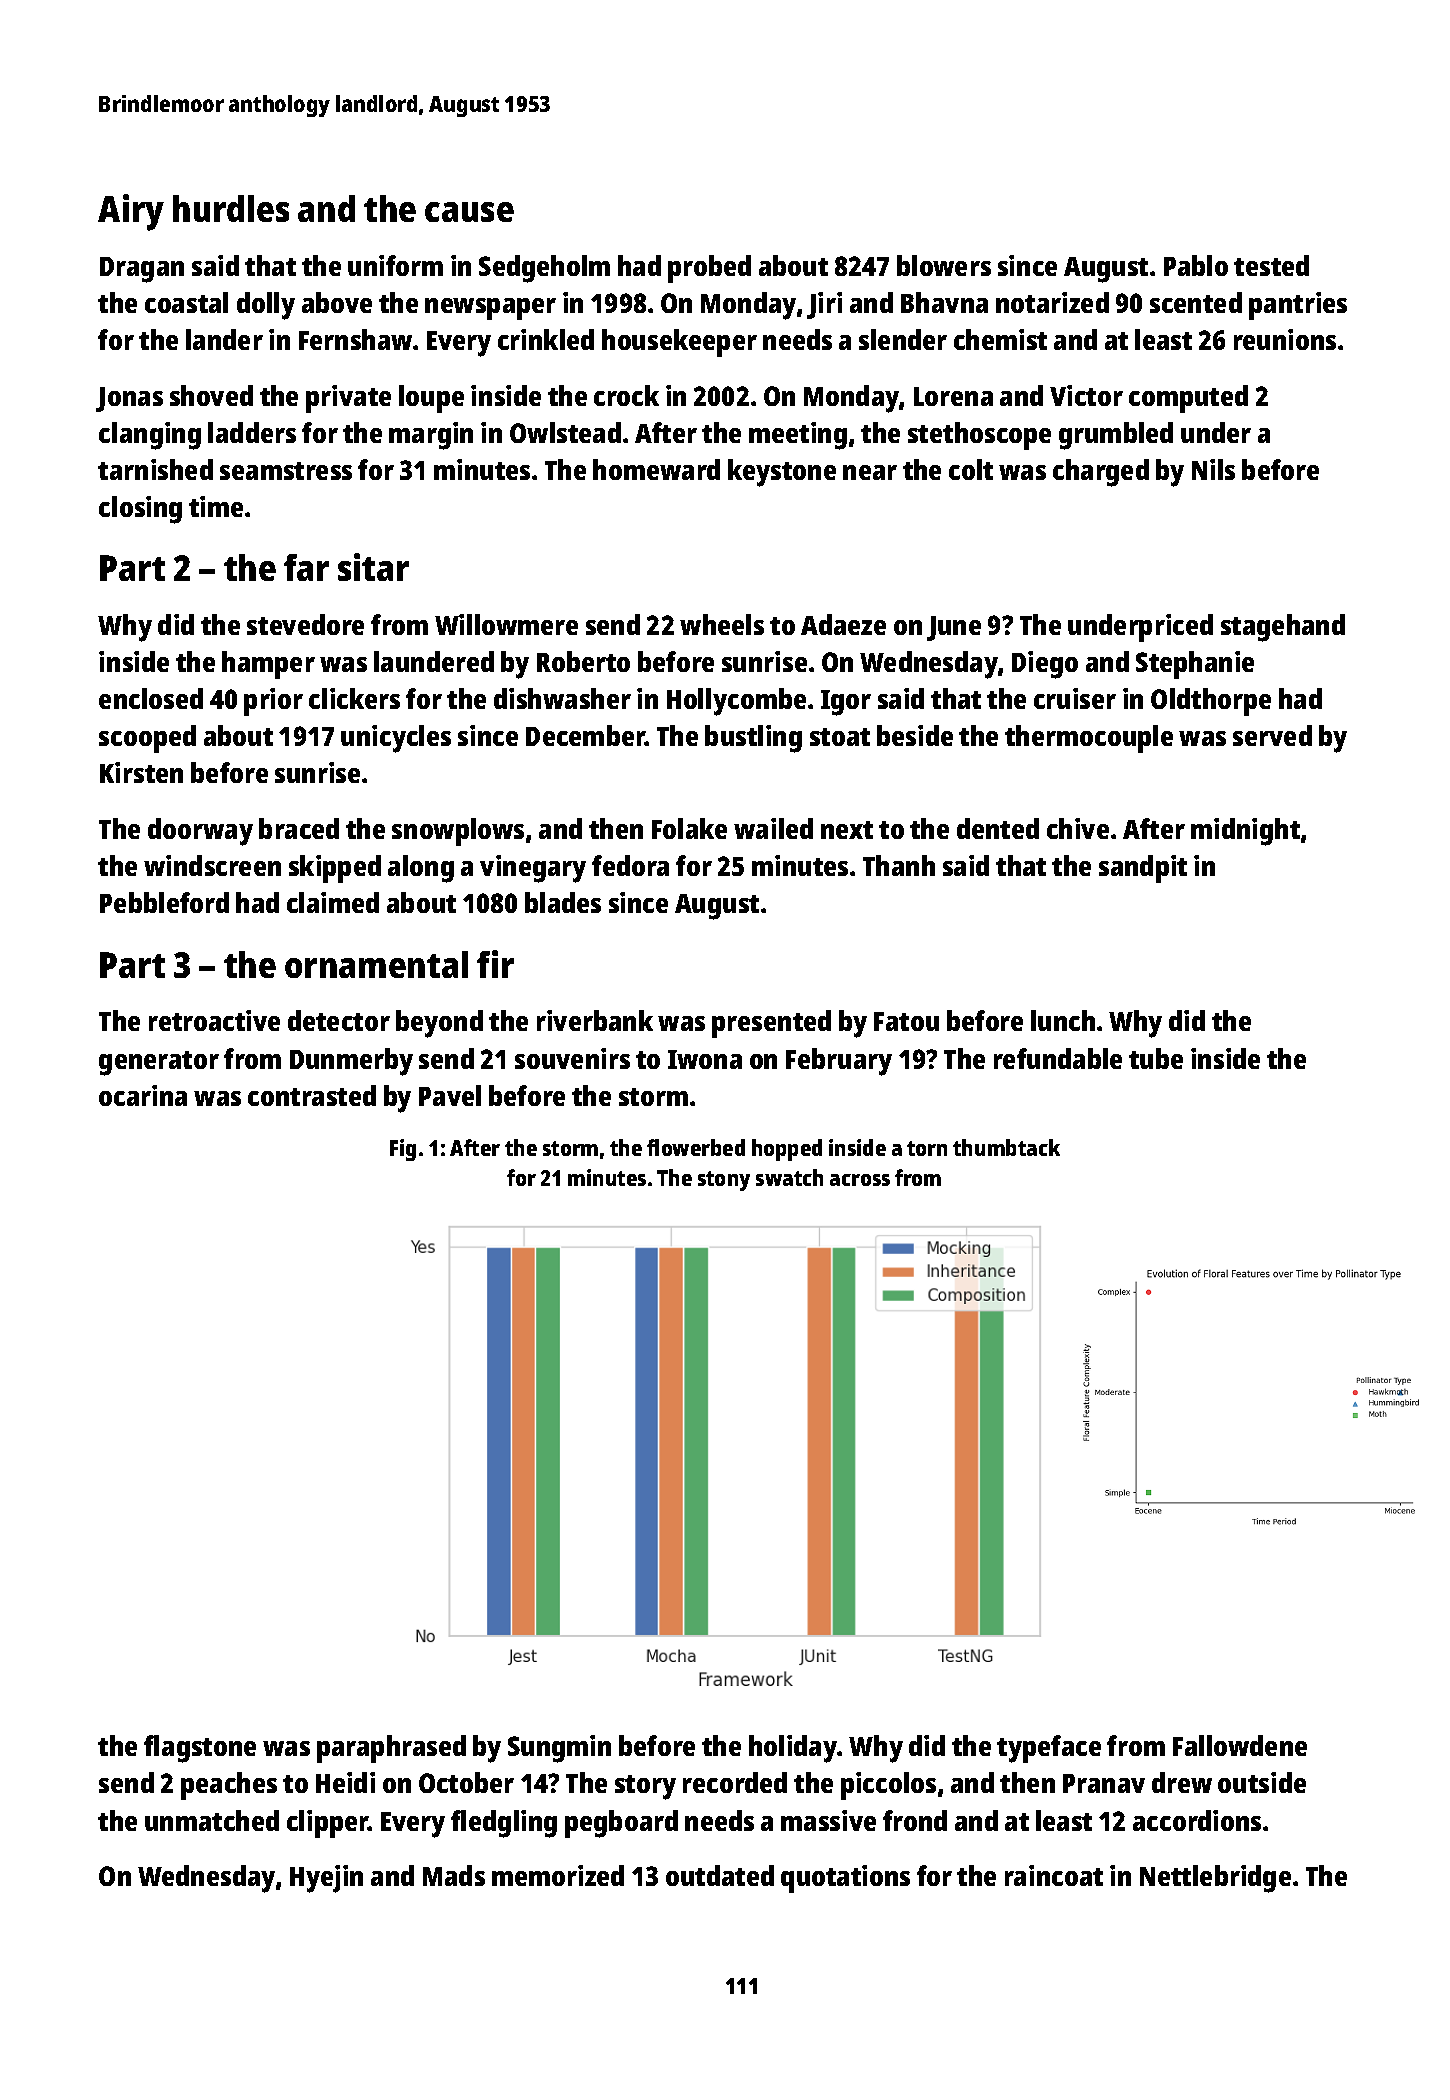  Describe the element at coordinates (1143, 869) in the image. I see `sandpit` at that location.
